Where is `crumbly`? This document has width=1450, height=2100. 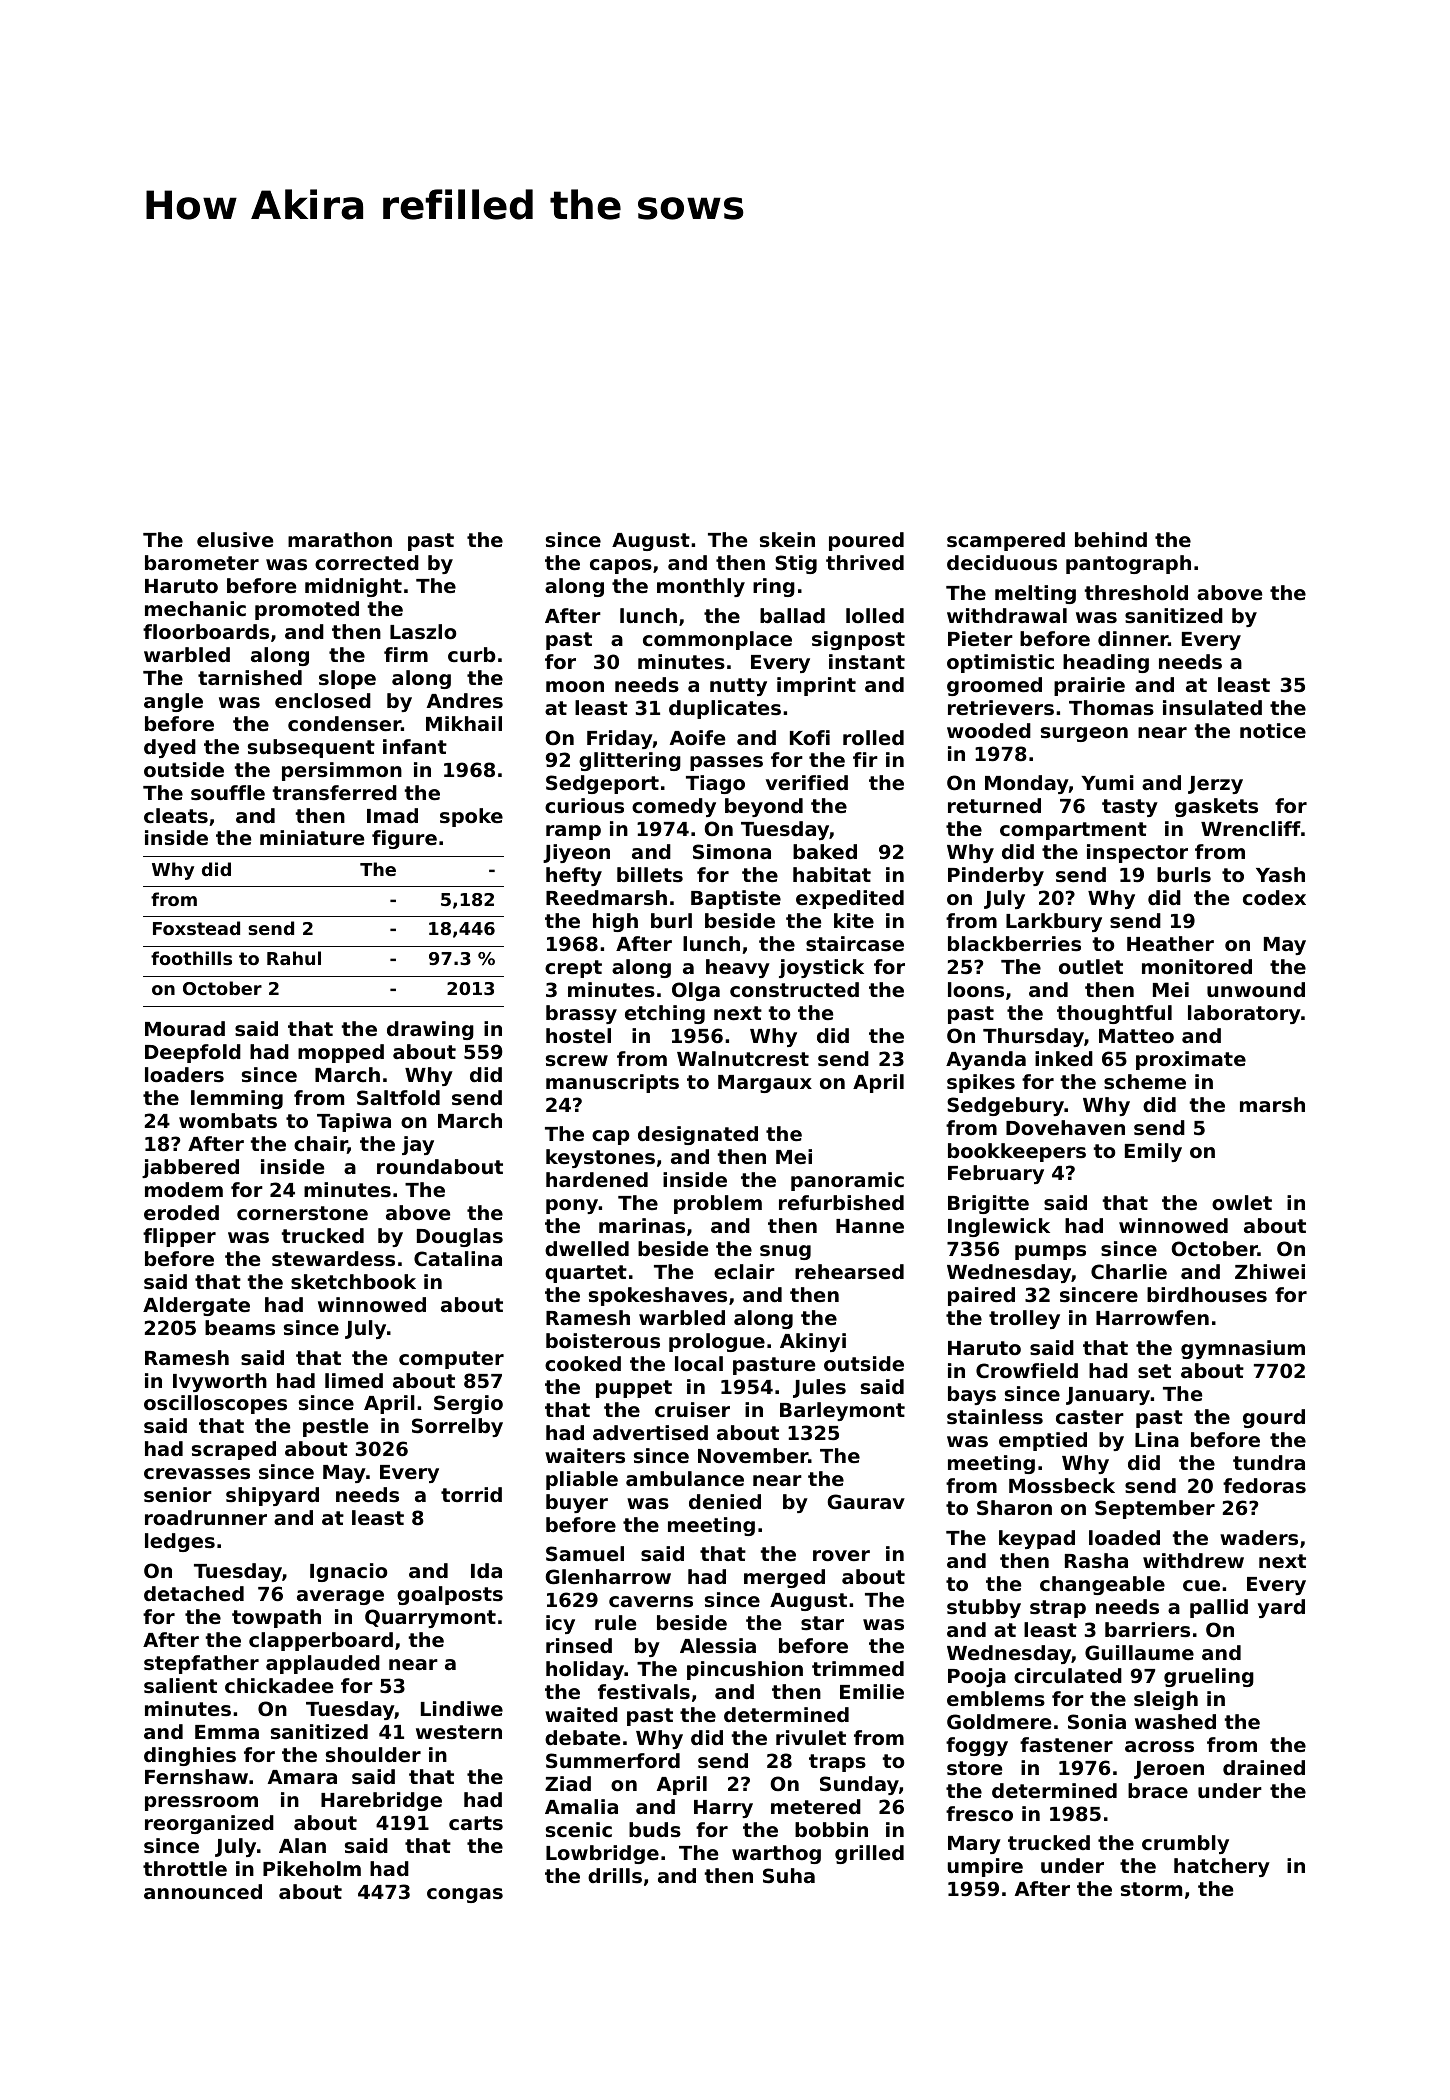
crumbly is located at coordinates (1185, 1844).
